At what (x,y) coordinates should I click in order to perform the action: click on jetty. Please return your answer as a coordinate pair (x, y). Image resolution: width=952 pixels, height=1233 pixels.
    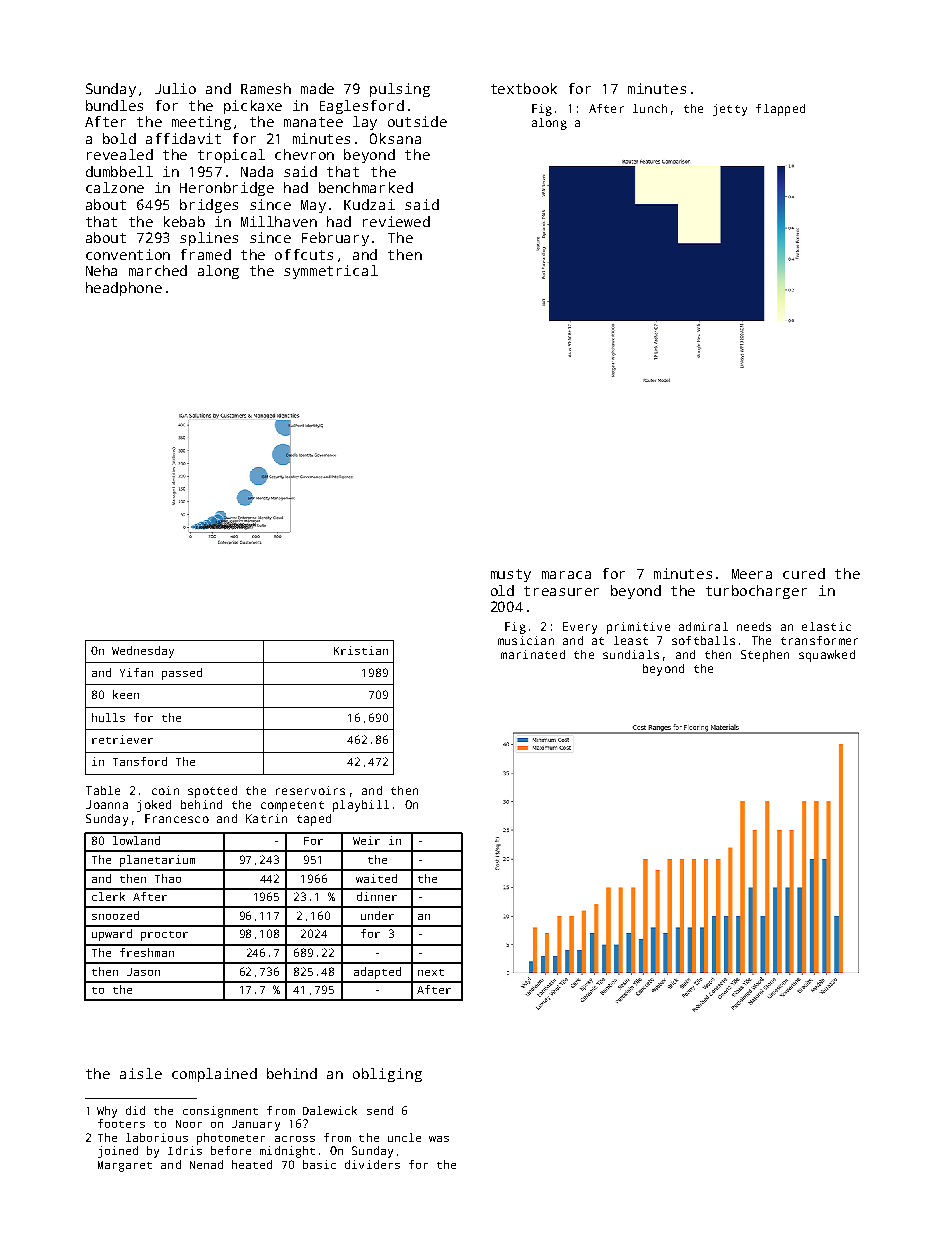
    Looking at the image, I should click on (730, 110).
